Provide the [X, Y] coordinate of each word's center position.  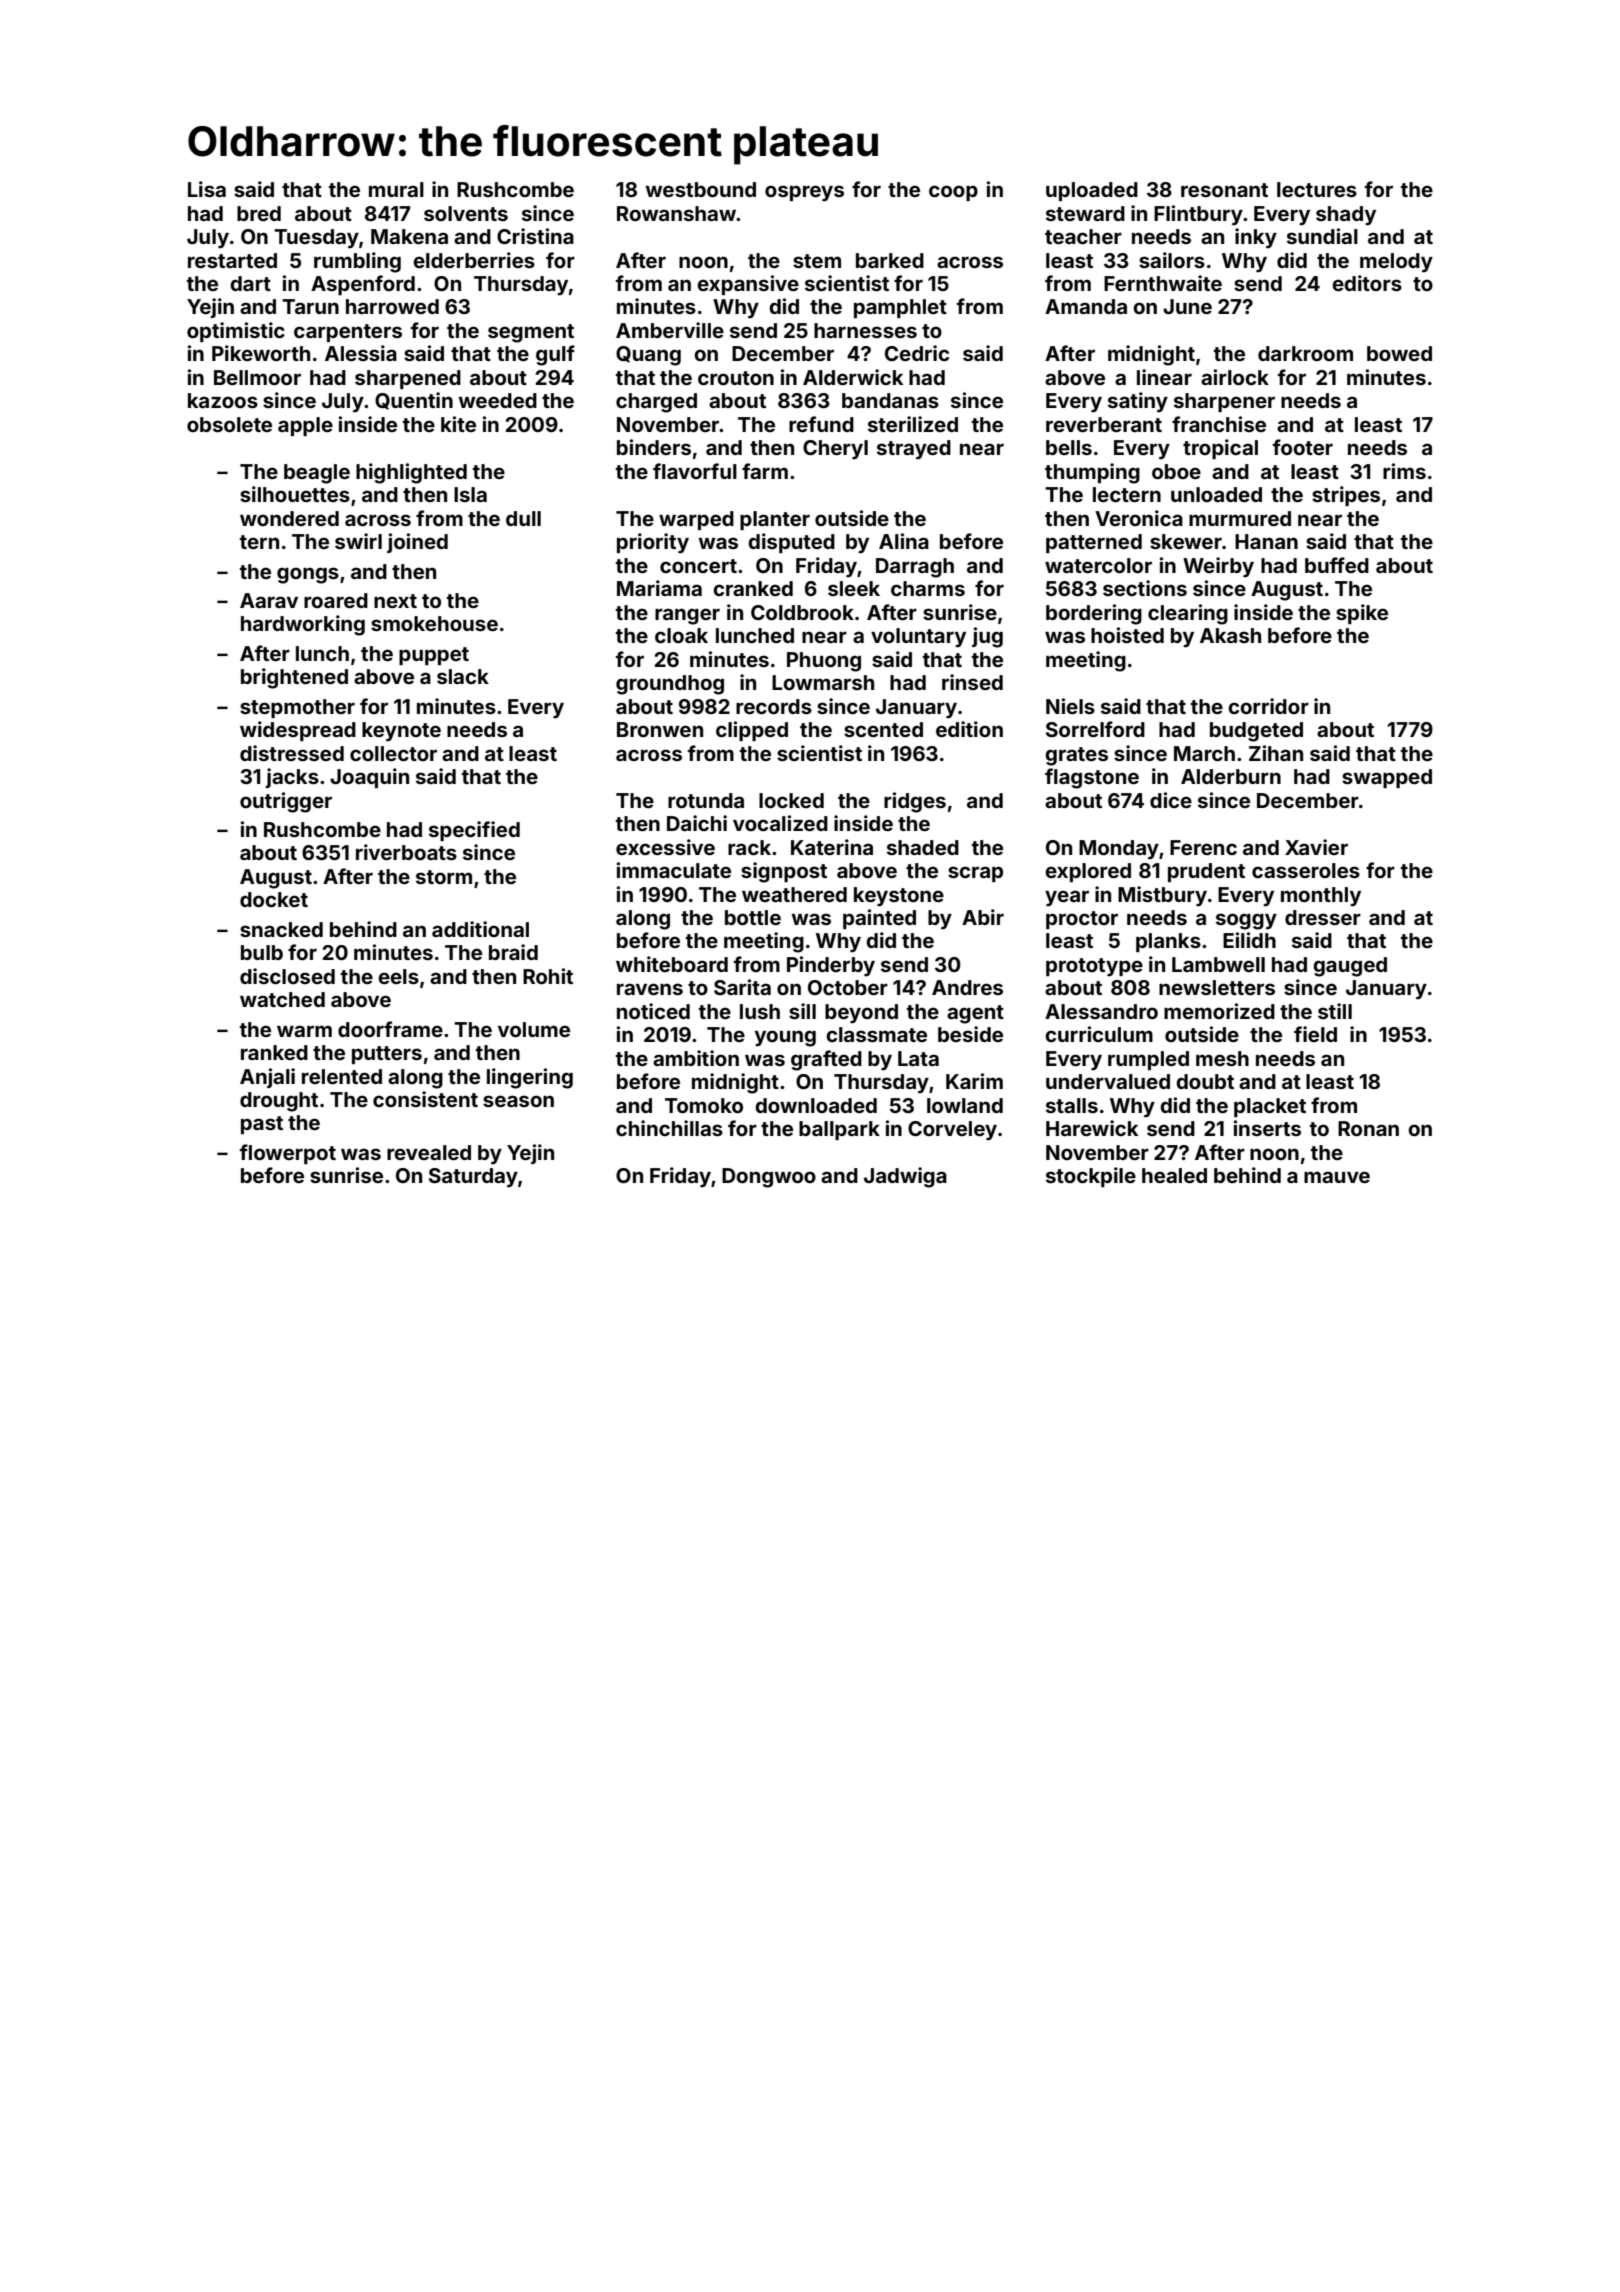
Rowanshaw [676, 213]
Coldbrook [802, 612]
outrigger [286, 802]
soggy [1246, 921]
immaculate [674, 870]
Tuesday [316, 239]
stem [817, 261]
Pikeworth [261, 353]
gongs [308, 575]
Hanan [1266, 541]
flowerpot [288, 1154]
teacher [1083, 236]
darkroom [1305, 353]
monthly [1321, 897]
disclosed [287, 976]
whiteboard [672, 964]
